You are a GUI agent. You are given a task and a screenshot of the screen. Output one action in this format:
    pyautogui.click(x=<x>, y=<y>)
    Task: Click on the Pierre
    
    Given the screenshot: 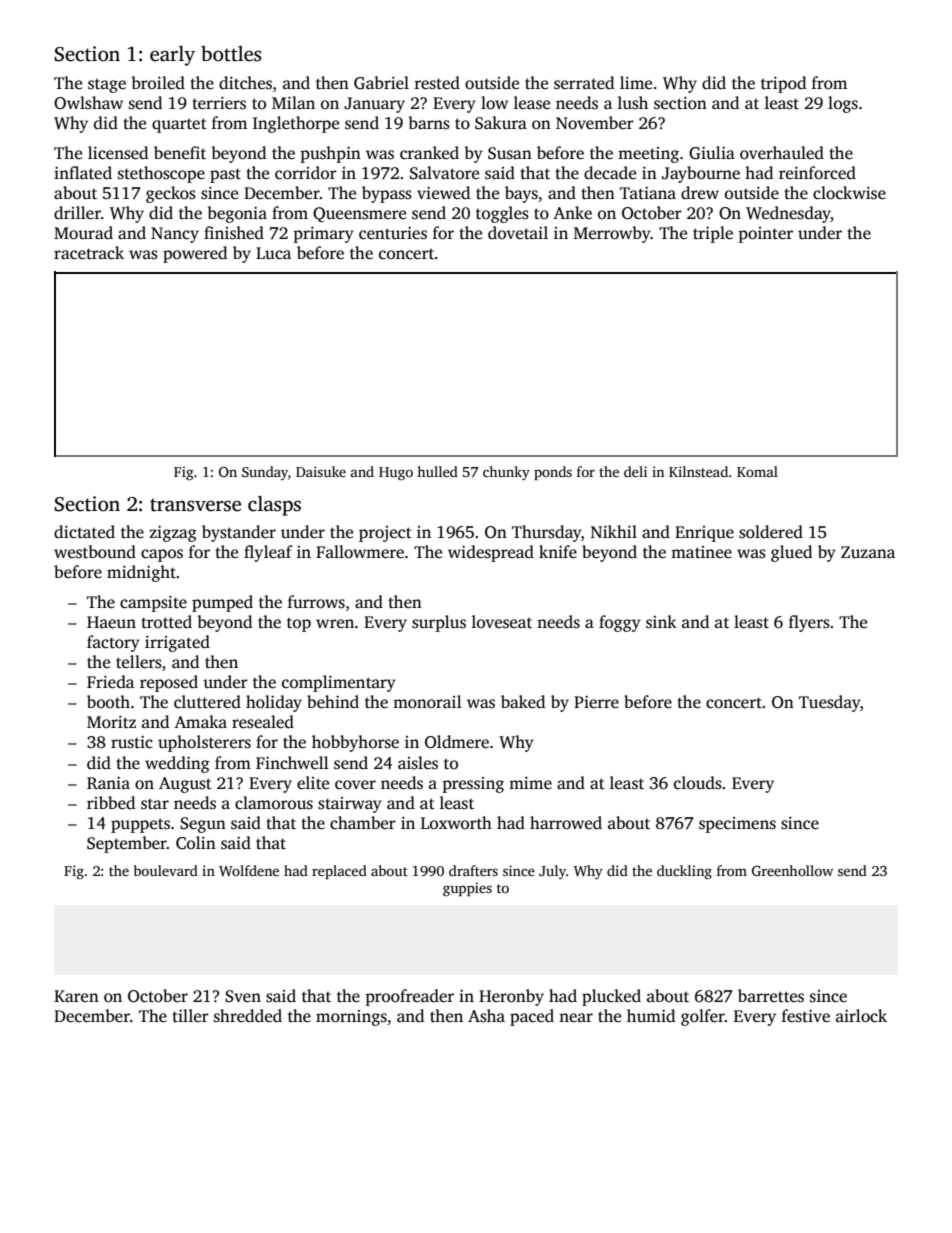 What is the action you would take?
    pyautogui.click(x=596, y=702)
